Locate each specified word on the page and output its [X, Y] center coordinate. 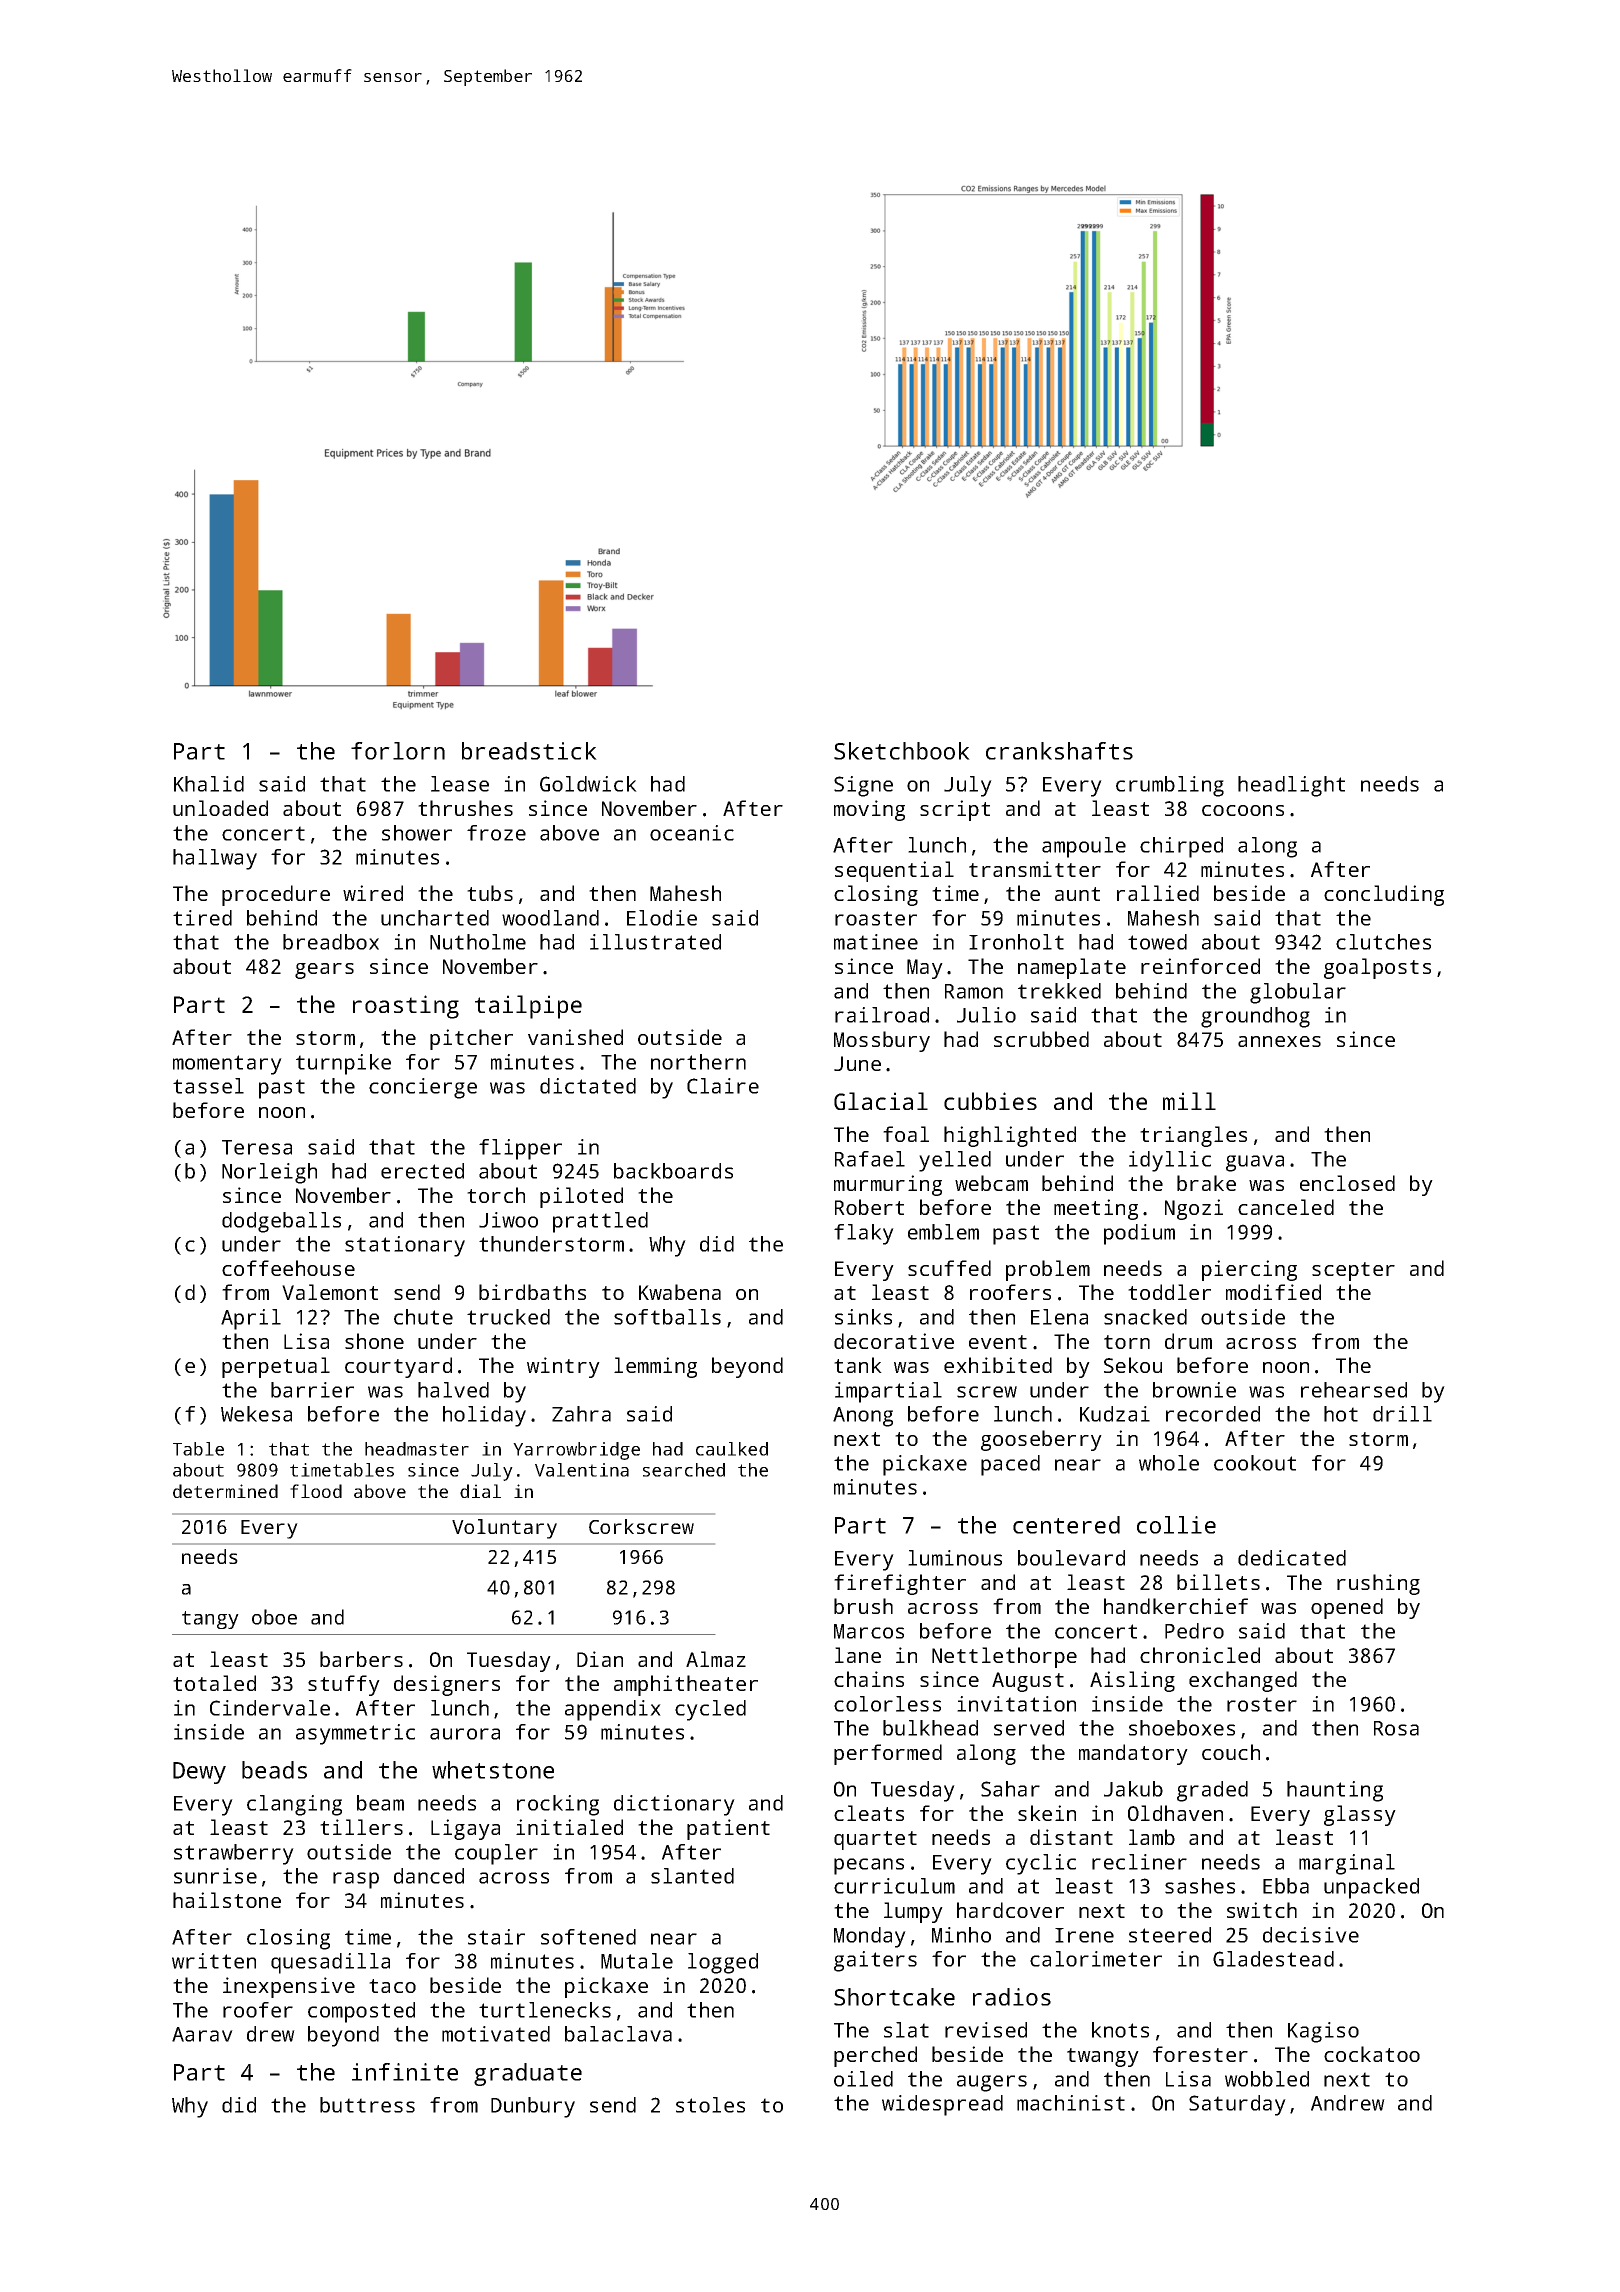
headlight [1291, 786]
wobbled [1267, 2079]
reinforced [1200, 966]
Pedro [1194, 1631]
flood [316, 1491]
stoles [710, 2105]
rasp [356, 1880]
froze [496, 833]
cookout [1255, 1463]
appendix [613, 1710]
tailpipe [528, 1007]
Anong [863, 1417]
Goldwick [588, 784]
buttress [367, 2105]
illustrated [655, 942]
